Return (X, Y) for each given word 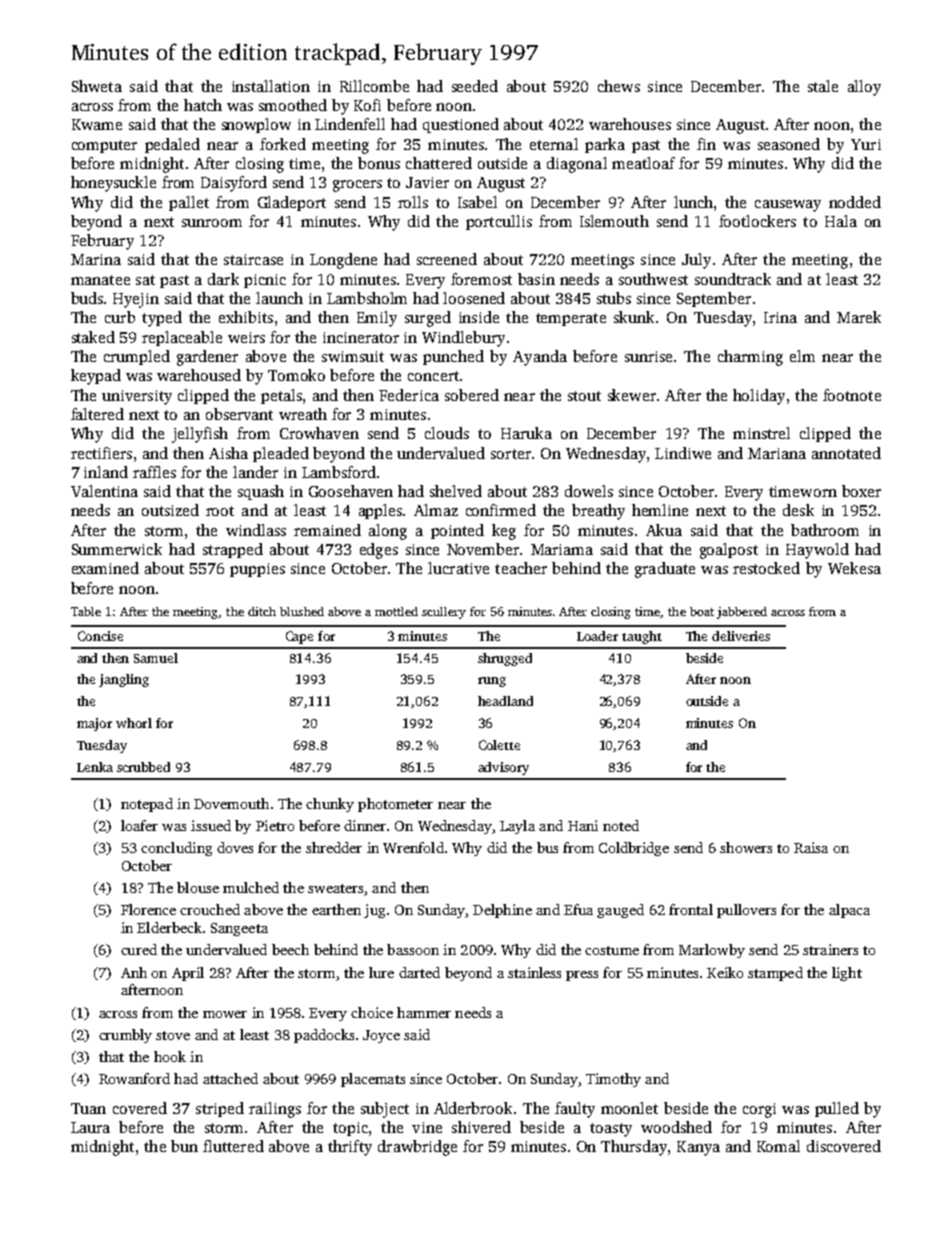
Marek (859, 317)
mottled (396, 611)
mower (225, 1014)
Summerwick (117, 549)
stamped (775, 974)
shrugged (505, 659)
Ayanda (540, 358)
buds (87, 298)
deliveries (741, 636)
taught (642, 637)
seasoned (789, 144)
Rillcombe (374, 86)
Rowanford (134, 1078)
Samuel (156, 658)
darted (419, 972)
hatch (203, 105)
